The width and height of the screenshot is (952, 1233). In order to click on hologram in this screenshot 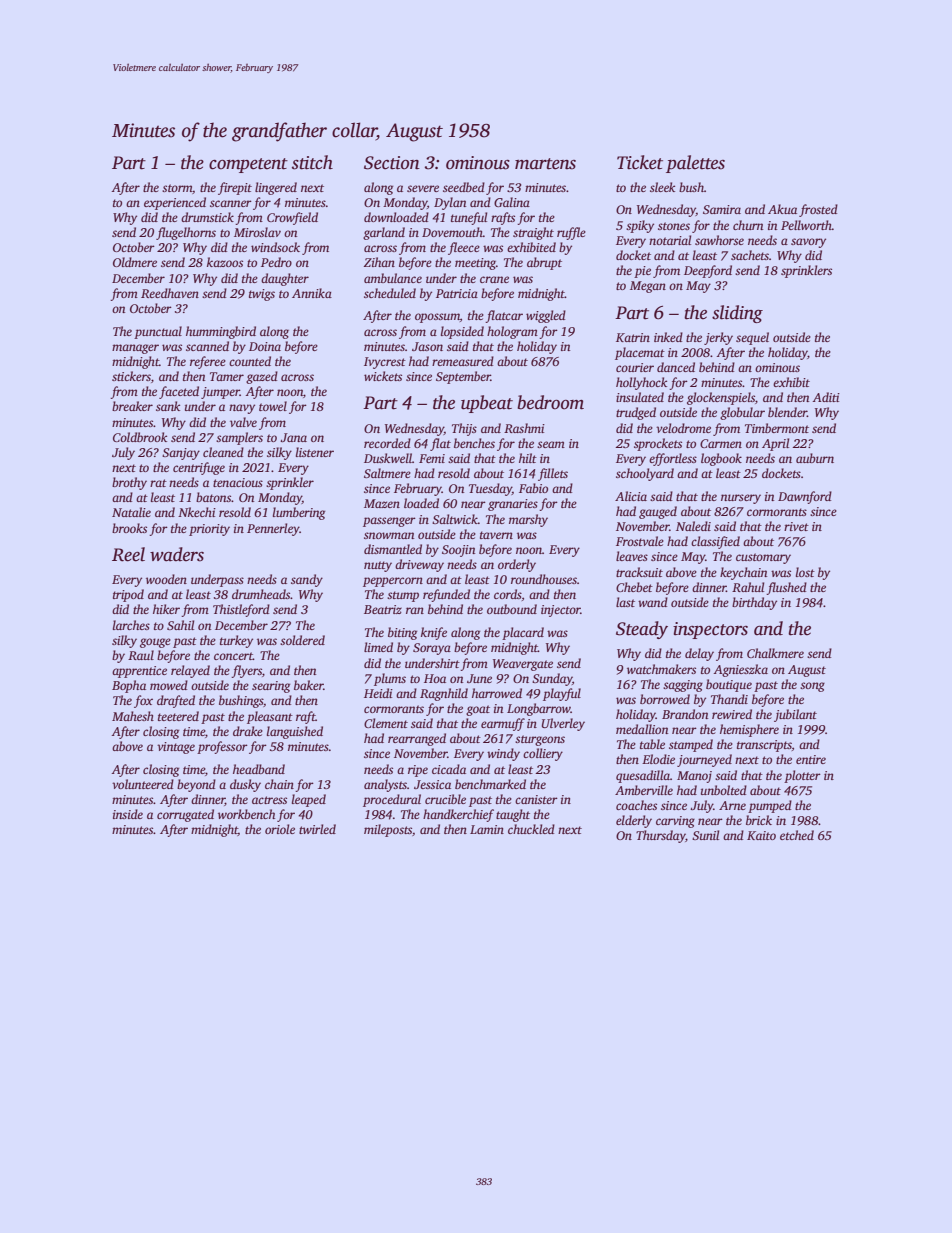, I will do `click(512, 332)`.
